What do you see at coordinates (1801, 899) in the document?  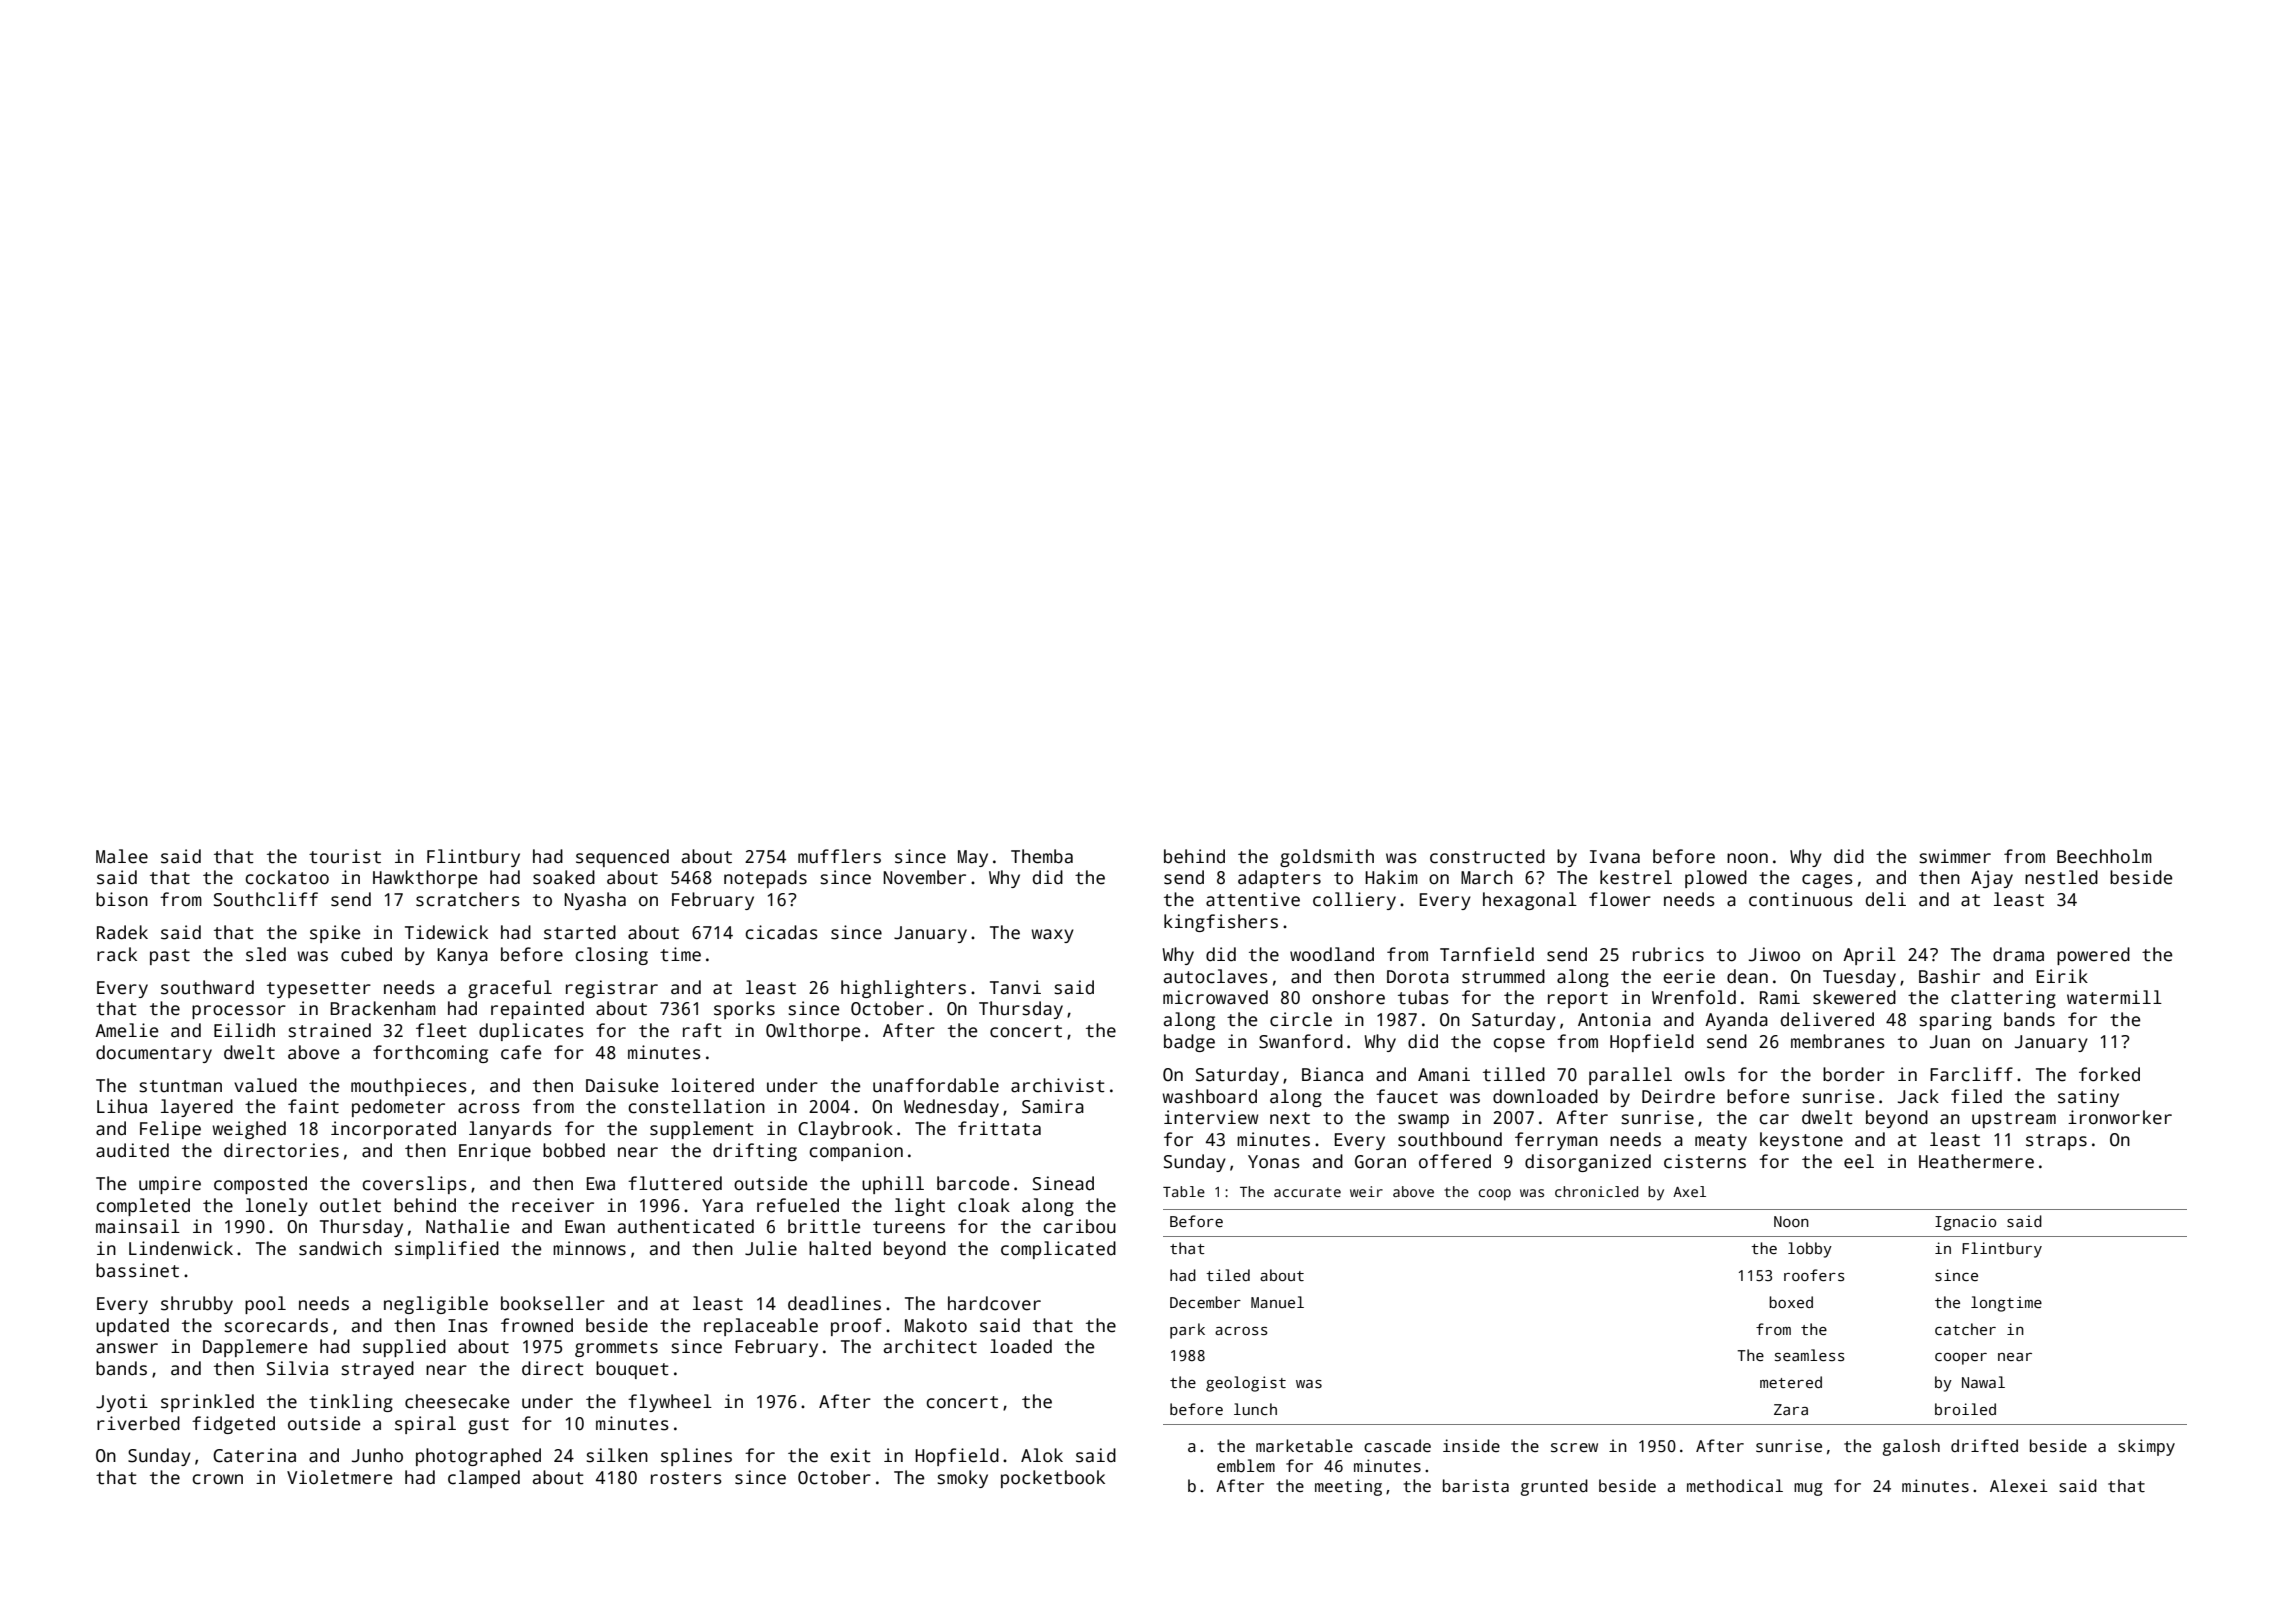 I see `continuous` at bounding box center [1801, 899].
